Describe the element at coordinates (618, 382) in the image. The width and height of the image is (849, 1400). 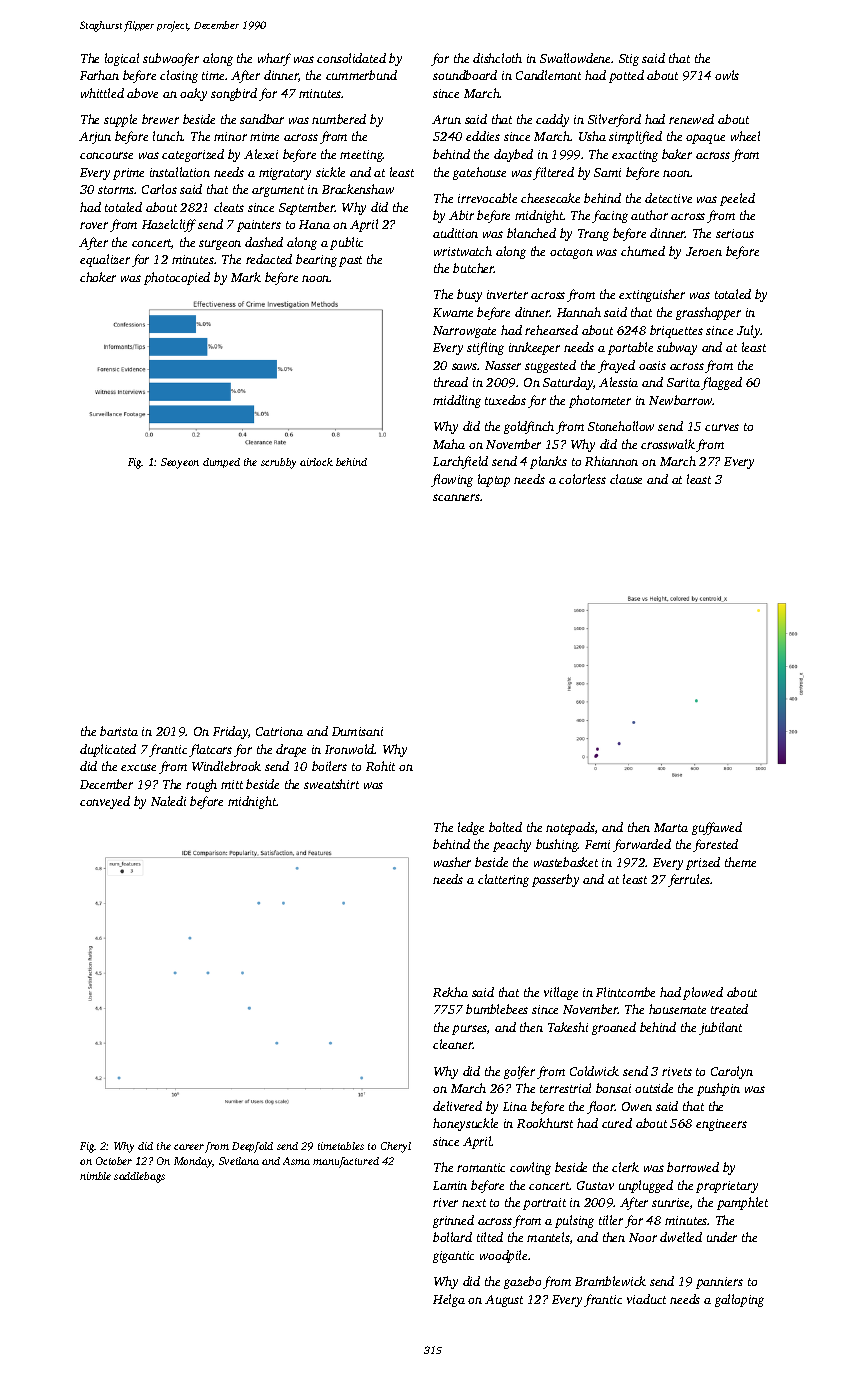
I see `Alessia` at that location.
